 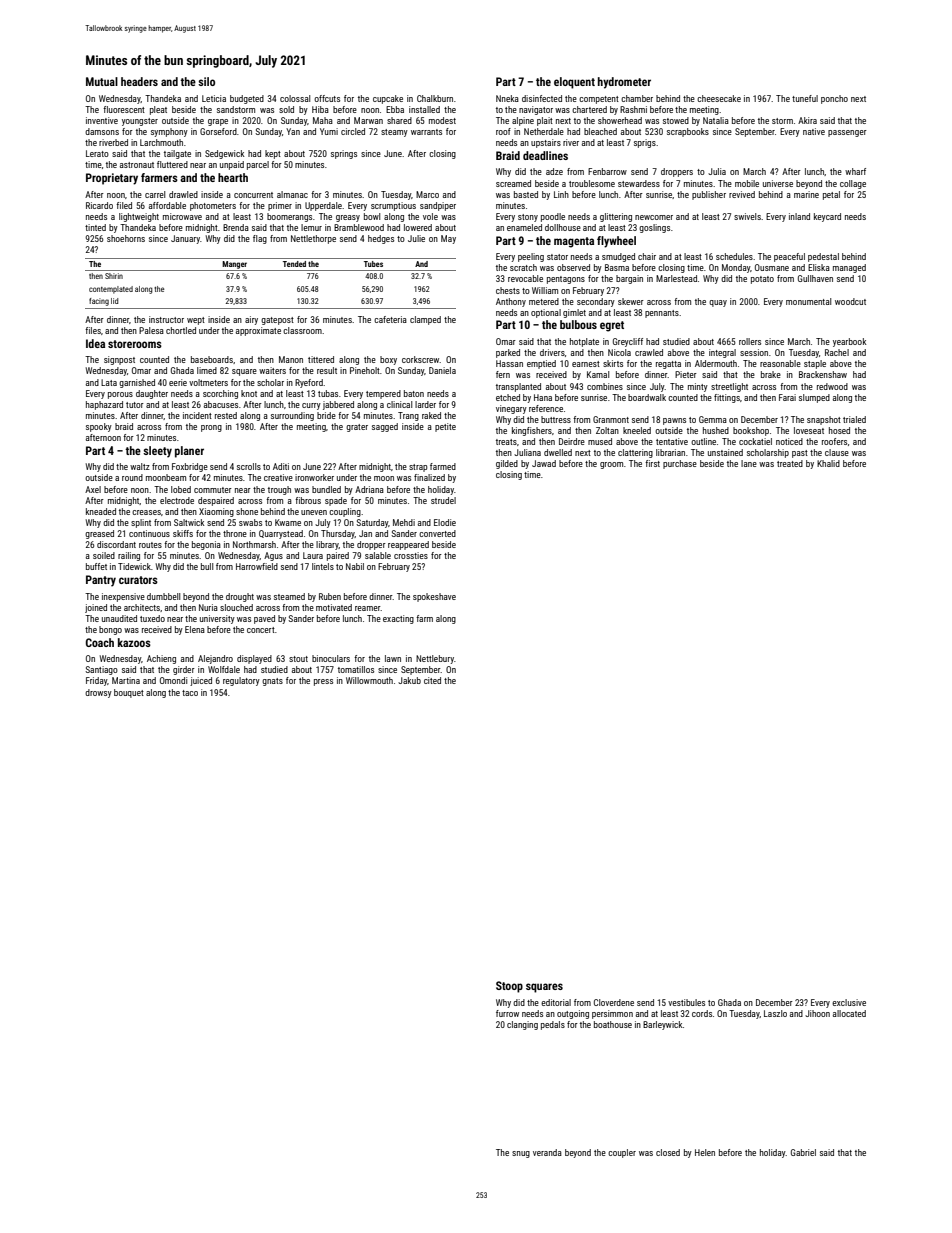 What do you see at coordinates (680, 464) in the page?
I see `purchase` at bounding box center [680, 464].
